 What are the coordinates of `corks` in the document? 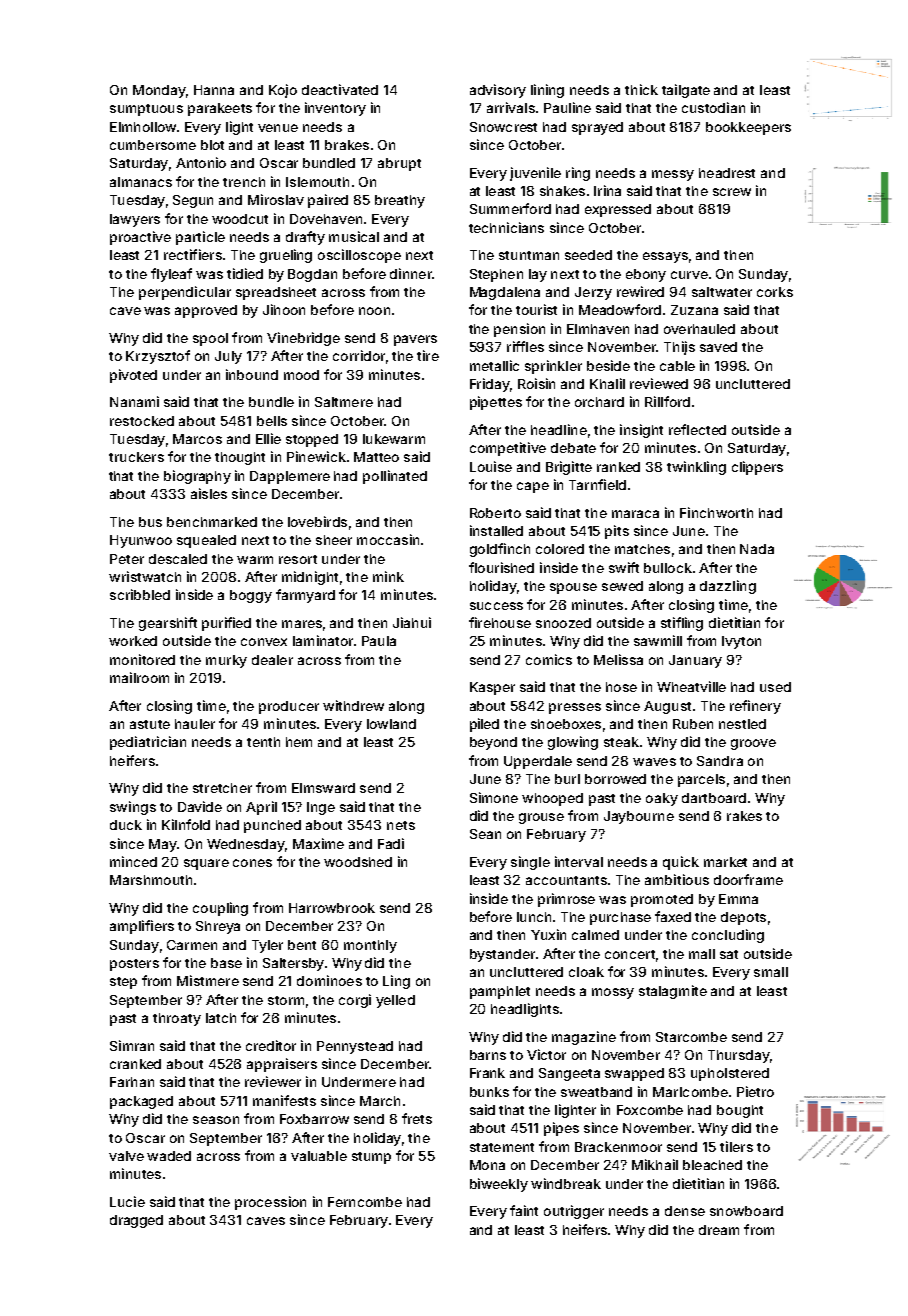 It's located at (775, 292).
